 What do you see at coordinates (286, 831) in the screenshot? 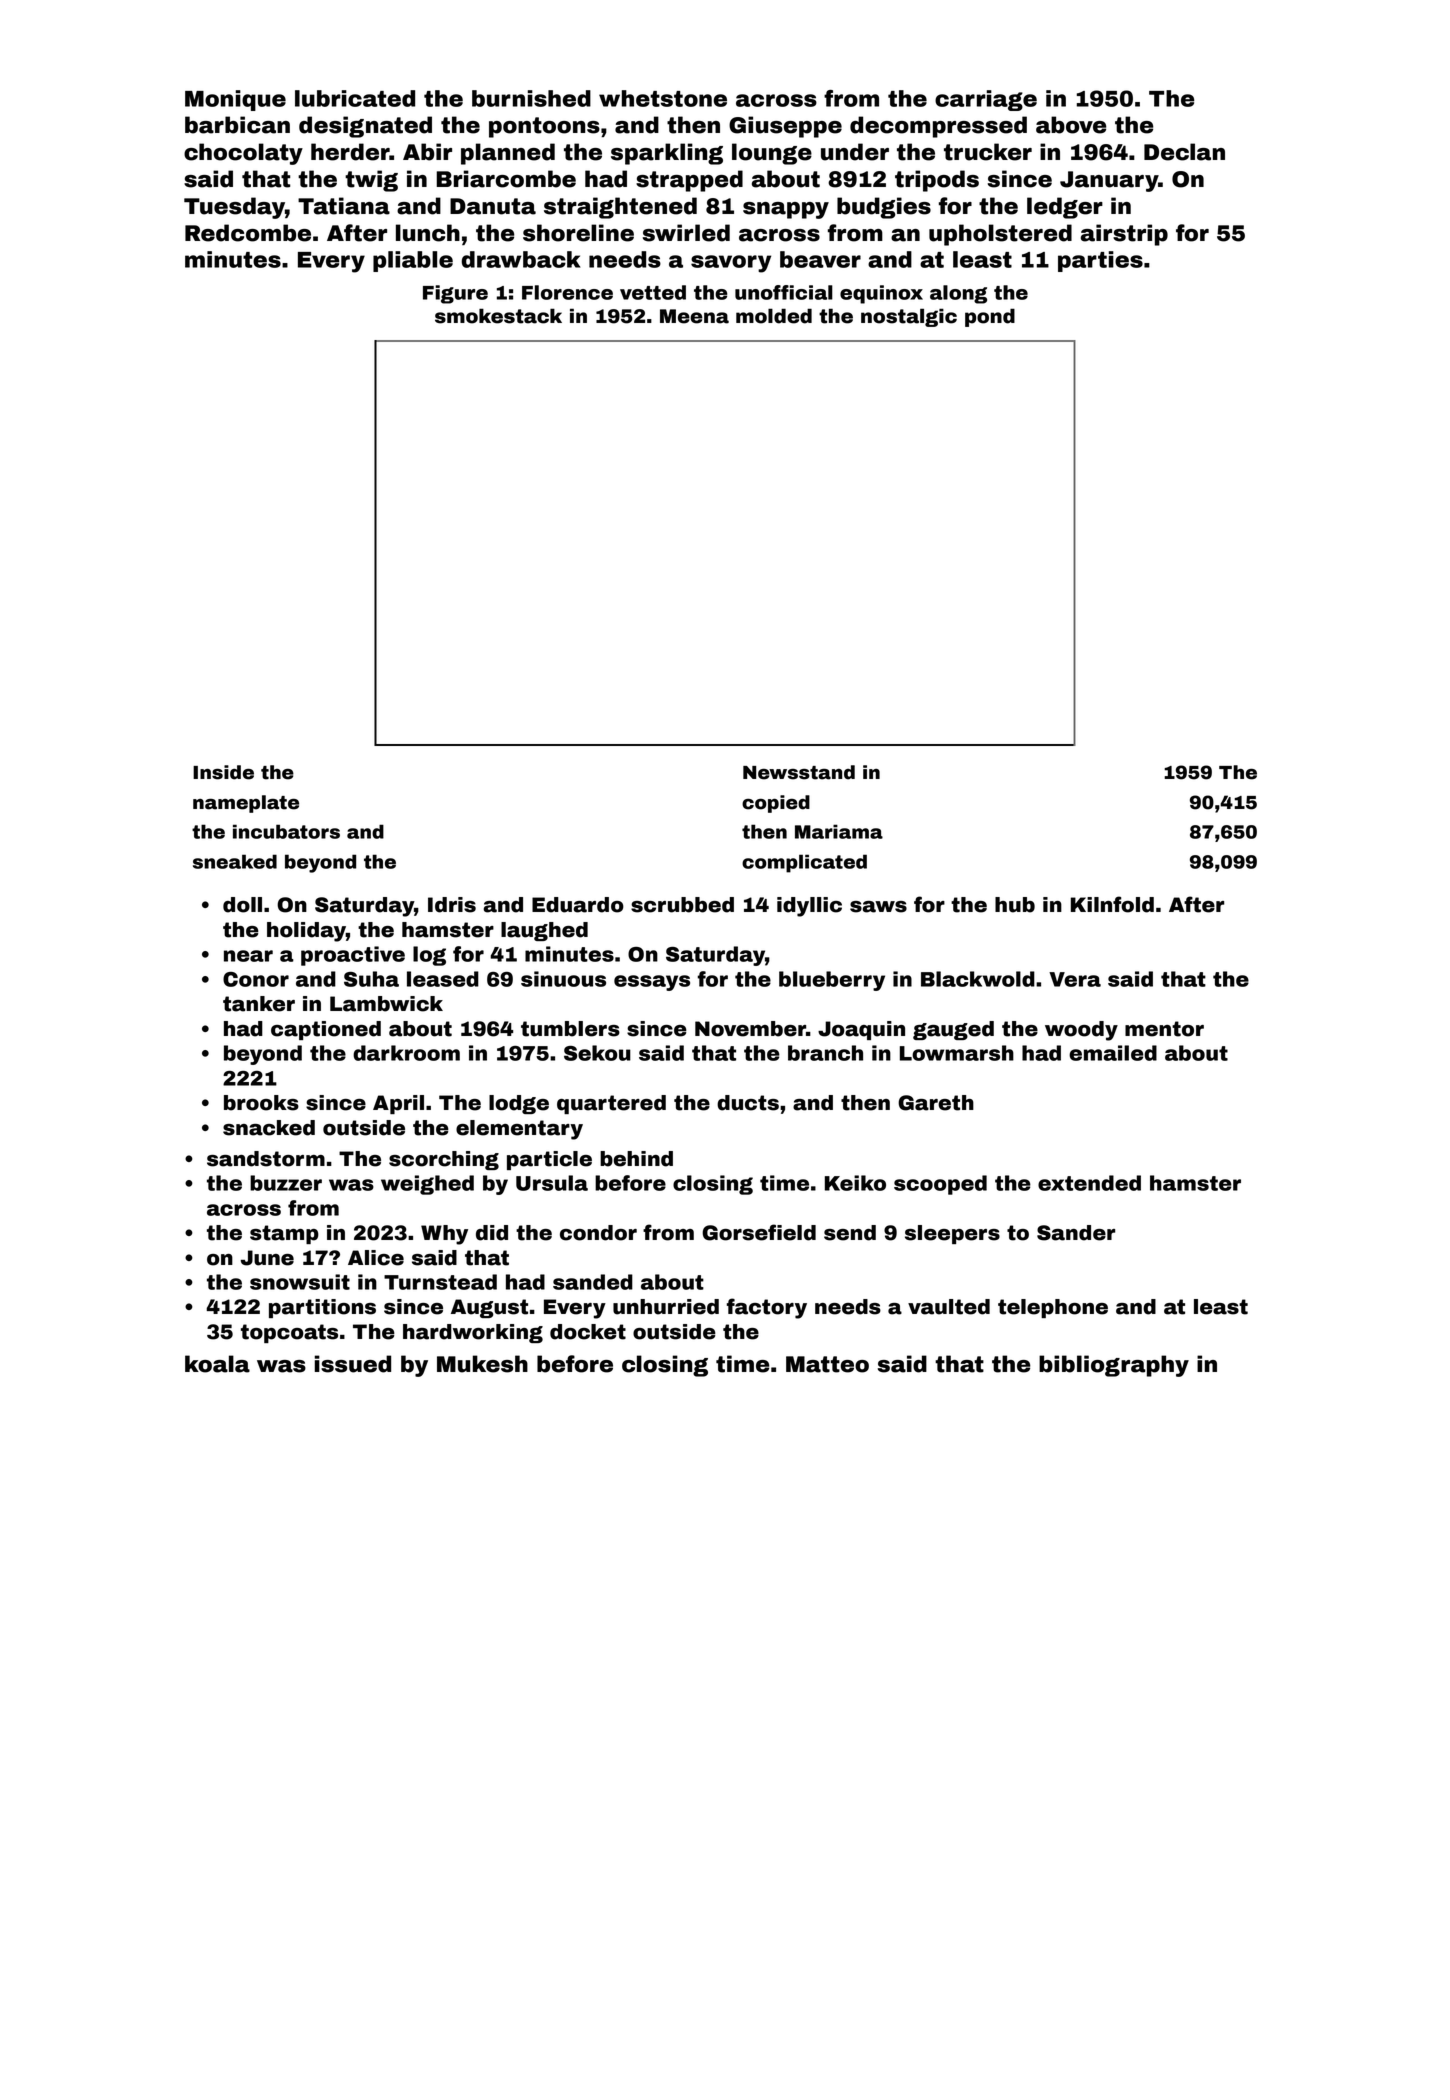
I see `incubators` at bounding box center [286, 831].
